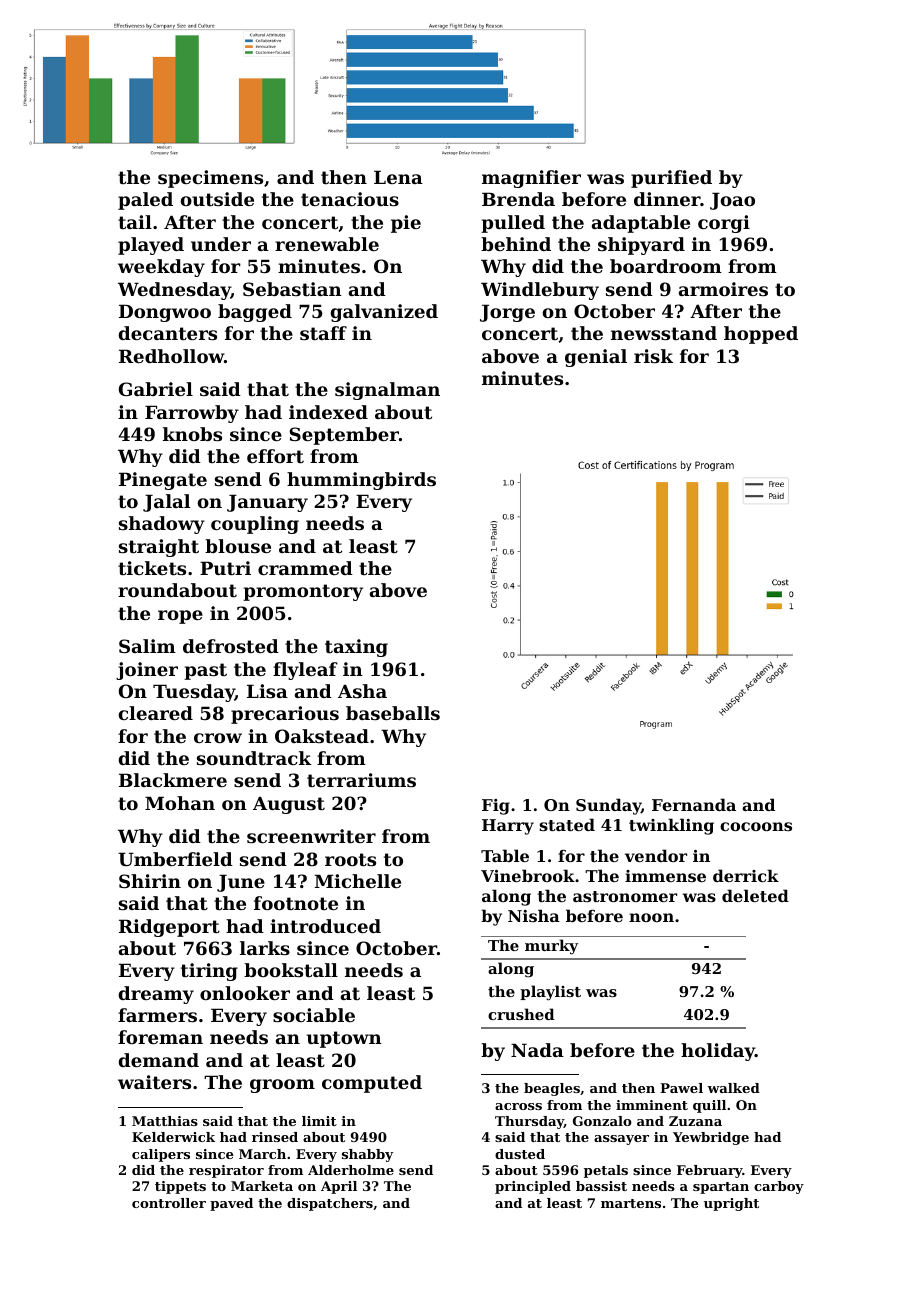 This screenshot has width=924, height=1311. What do you see at coordinates (173, 780) in the screenshot?
I see `Blackmere` at bounding box center [173, 780].
